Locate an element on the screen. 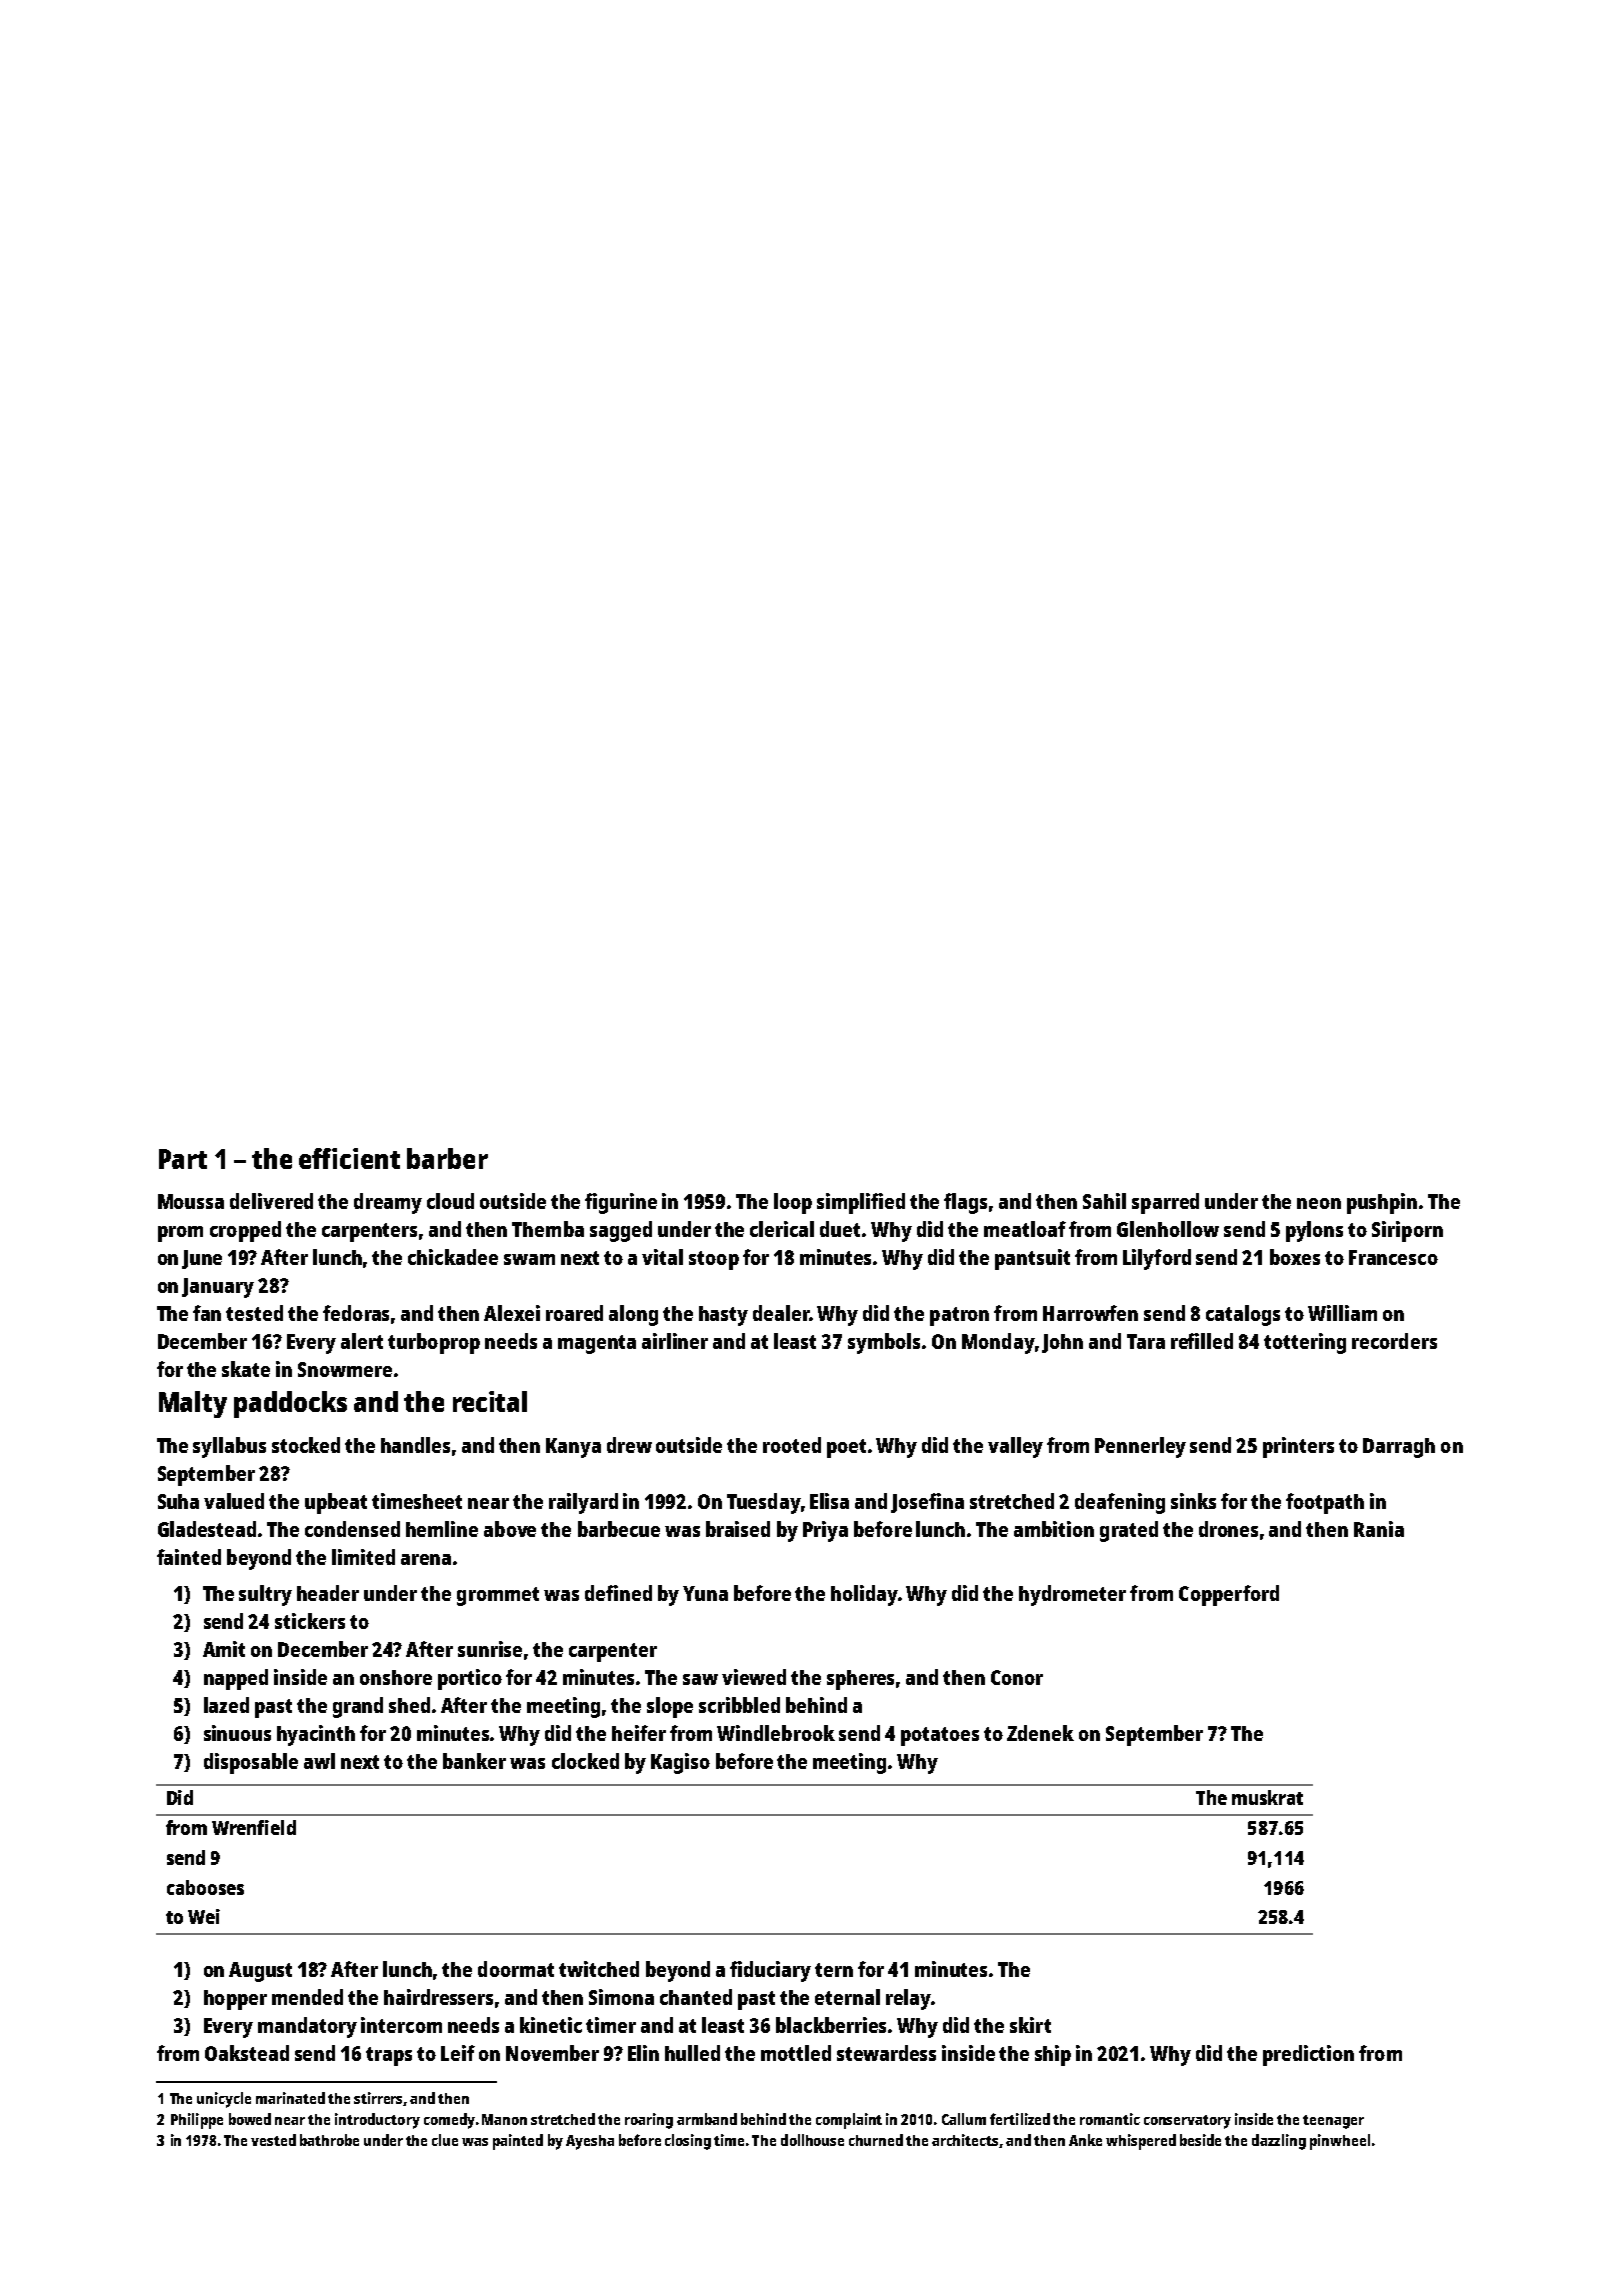  sultry is located at coordinates (265, 1595).
